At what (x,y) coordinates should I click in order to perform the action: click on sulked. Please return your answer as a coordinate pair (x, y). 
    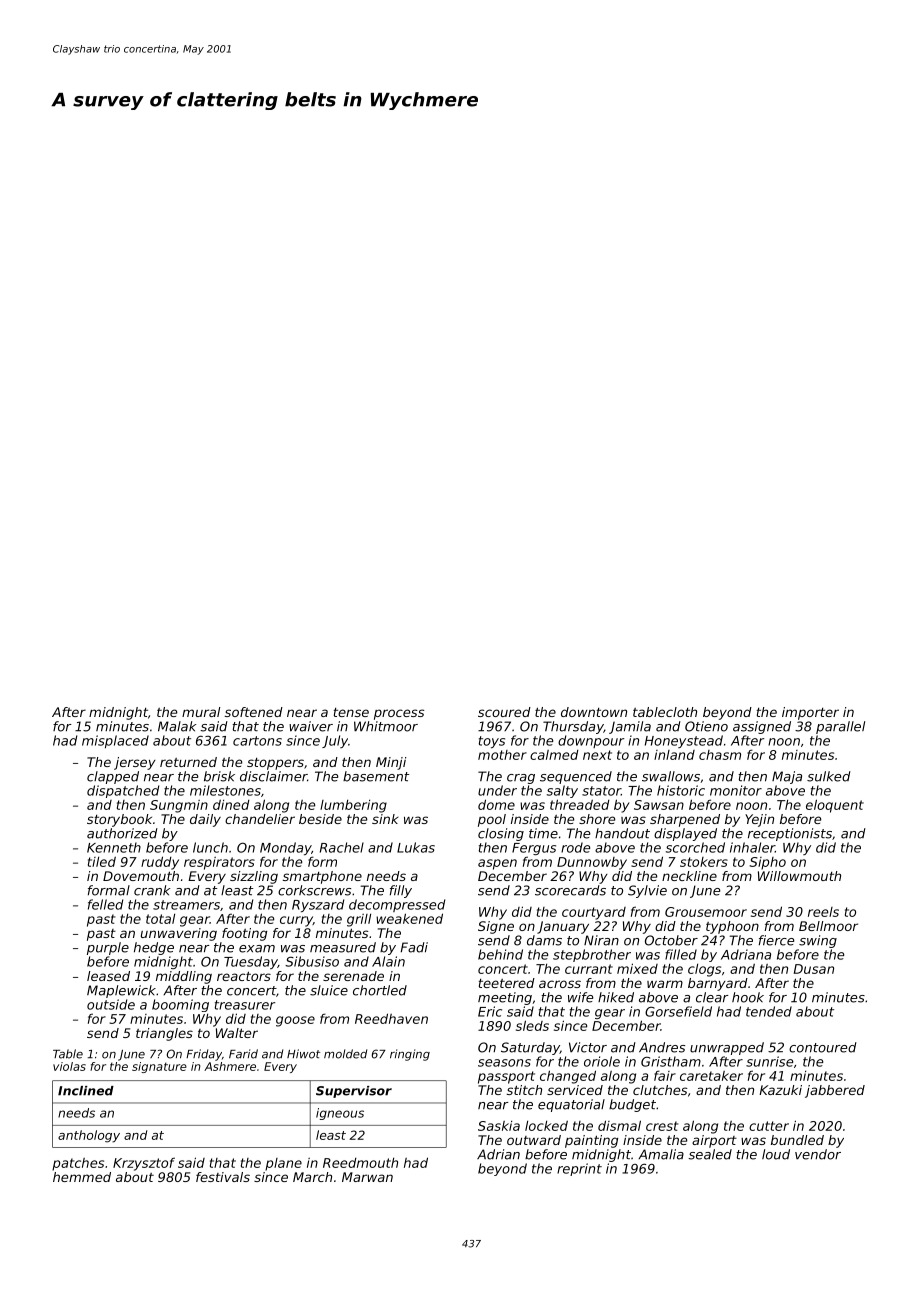
    Looking at the image, I should click on (829, 776).
